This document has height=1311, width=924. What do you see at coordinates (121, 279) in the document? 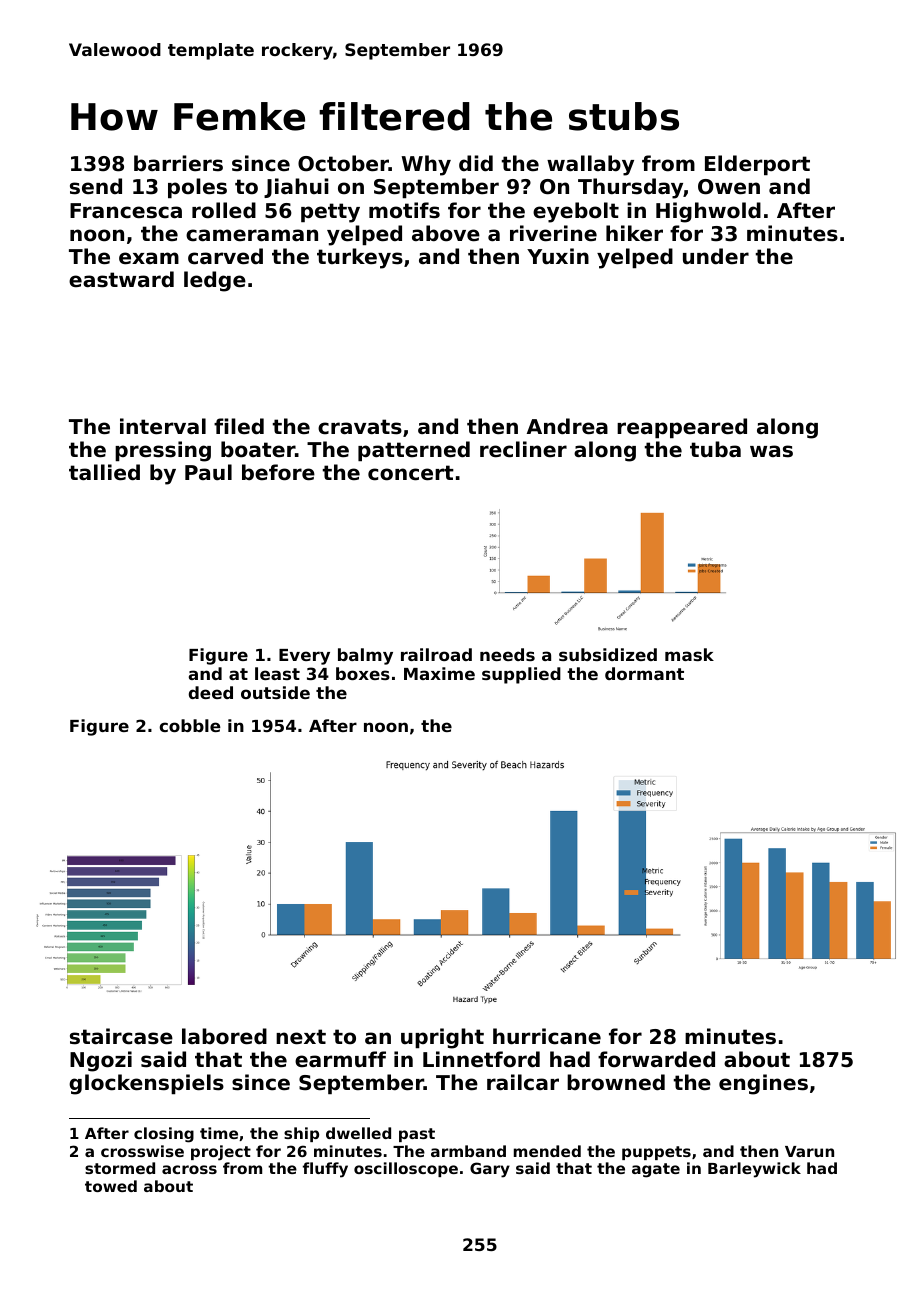
I see `eastward` at bounding box center [121, 279].
